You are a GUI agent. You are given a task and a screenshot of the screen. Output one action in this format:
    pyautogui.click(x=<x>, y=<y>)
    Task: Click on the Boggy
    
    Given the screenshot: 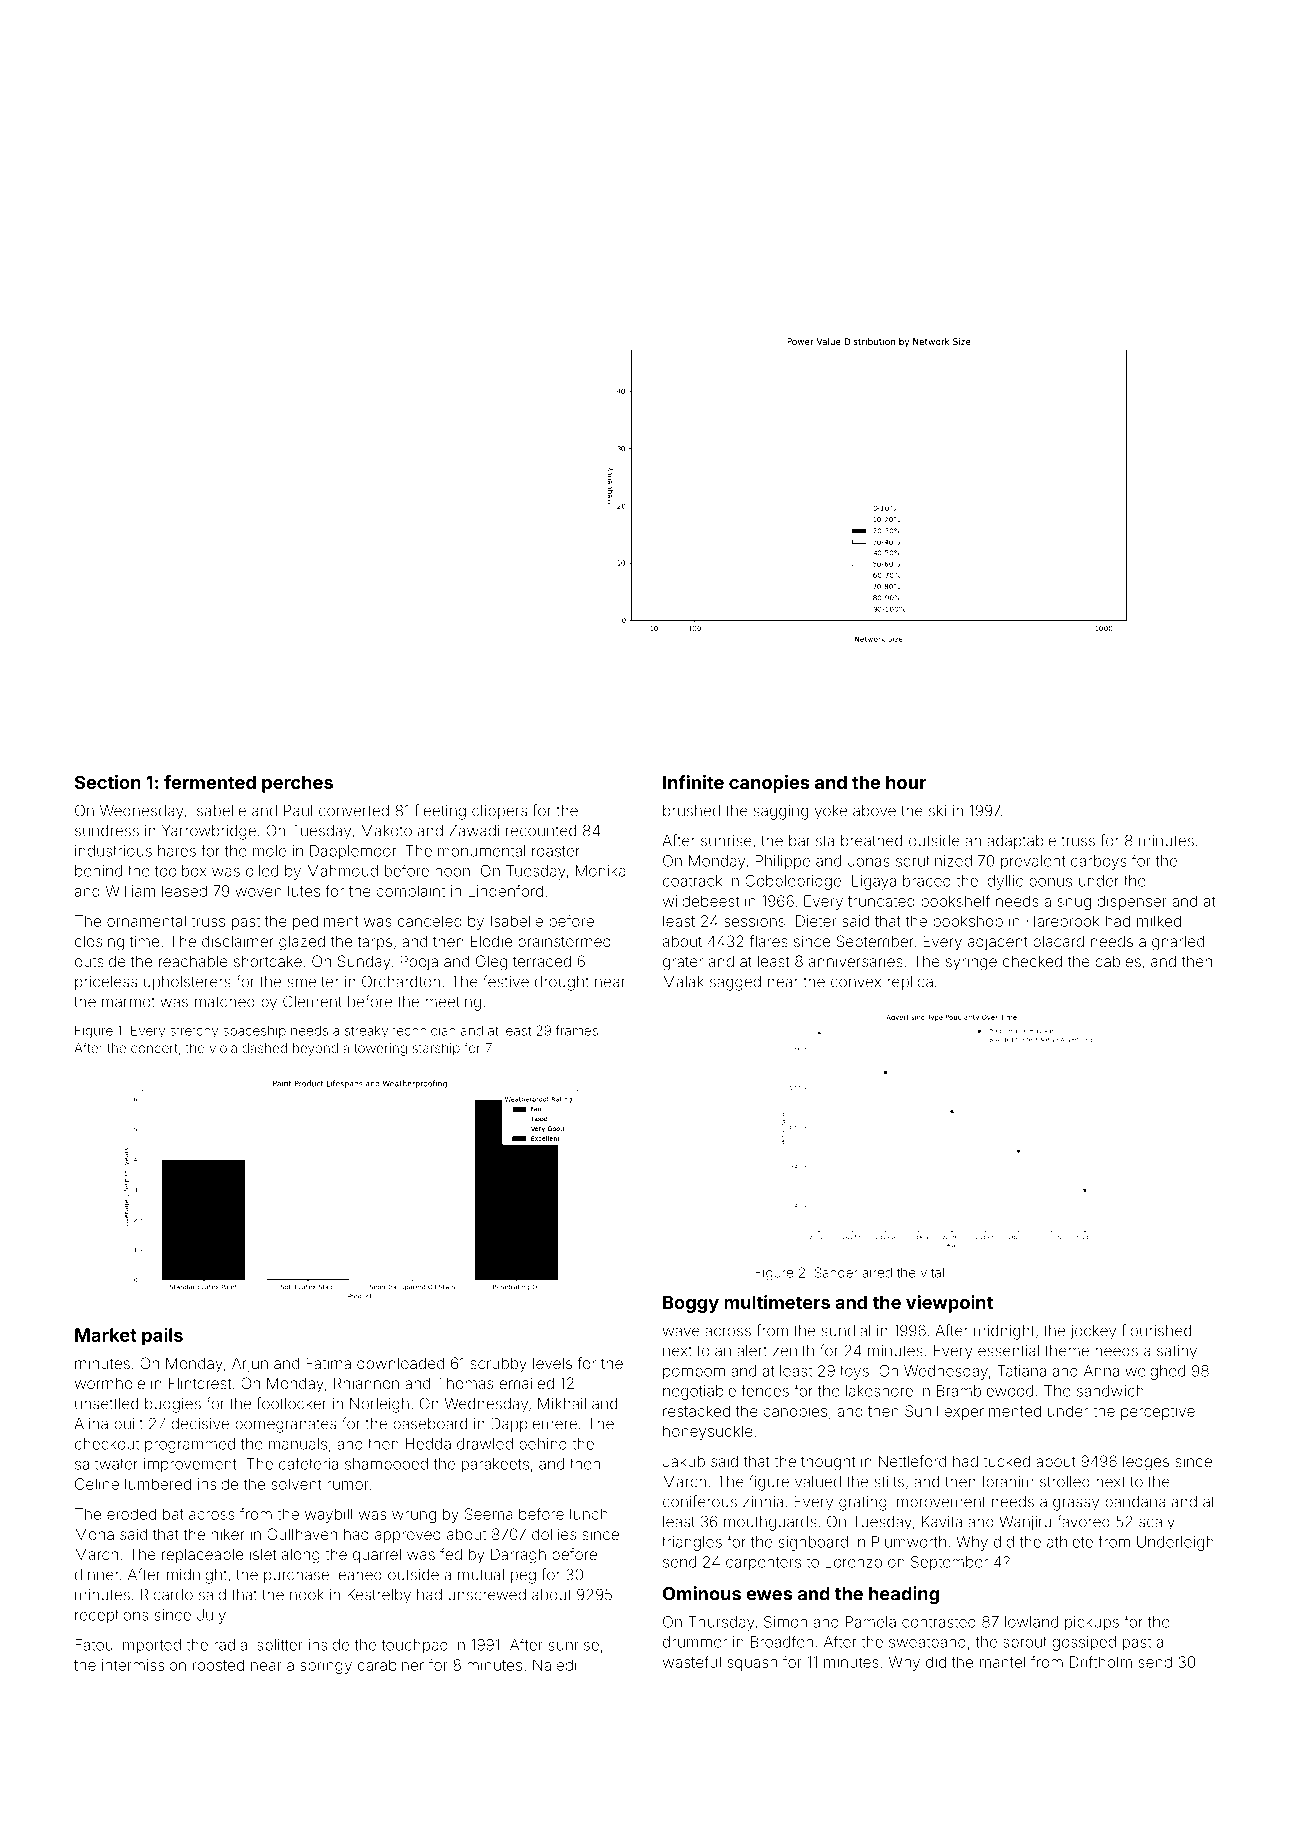 What is the action you would take?
    pyautogui.click(x=691, y=1304)
